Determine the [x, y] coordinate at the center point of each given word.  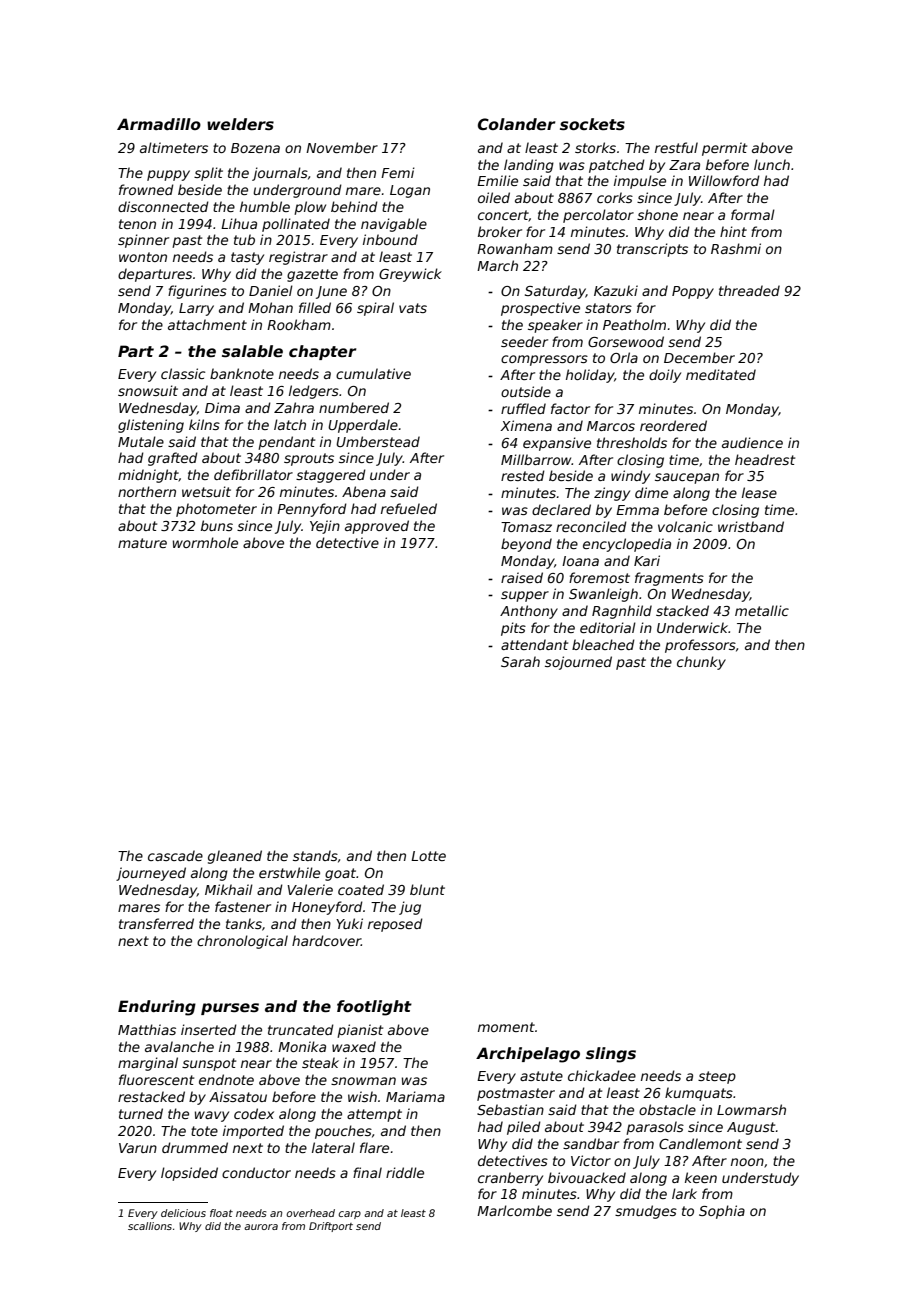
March [497, 265]
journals [280, 174]
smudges [646, 1212]
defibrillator [253, 474]
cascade [175, 855]
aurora [261, 1227]
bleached [603, 644]
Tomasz [526, 527]
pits [513, 629]
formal [753, 214]
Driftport [331, 1227]
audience [752, 442]
